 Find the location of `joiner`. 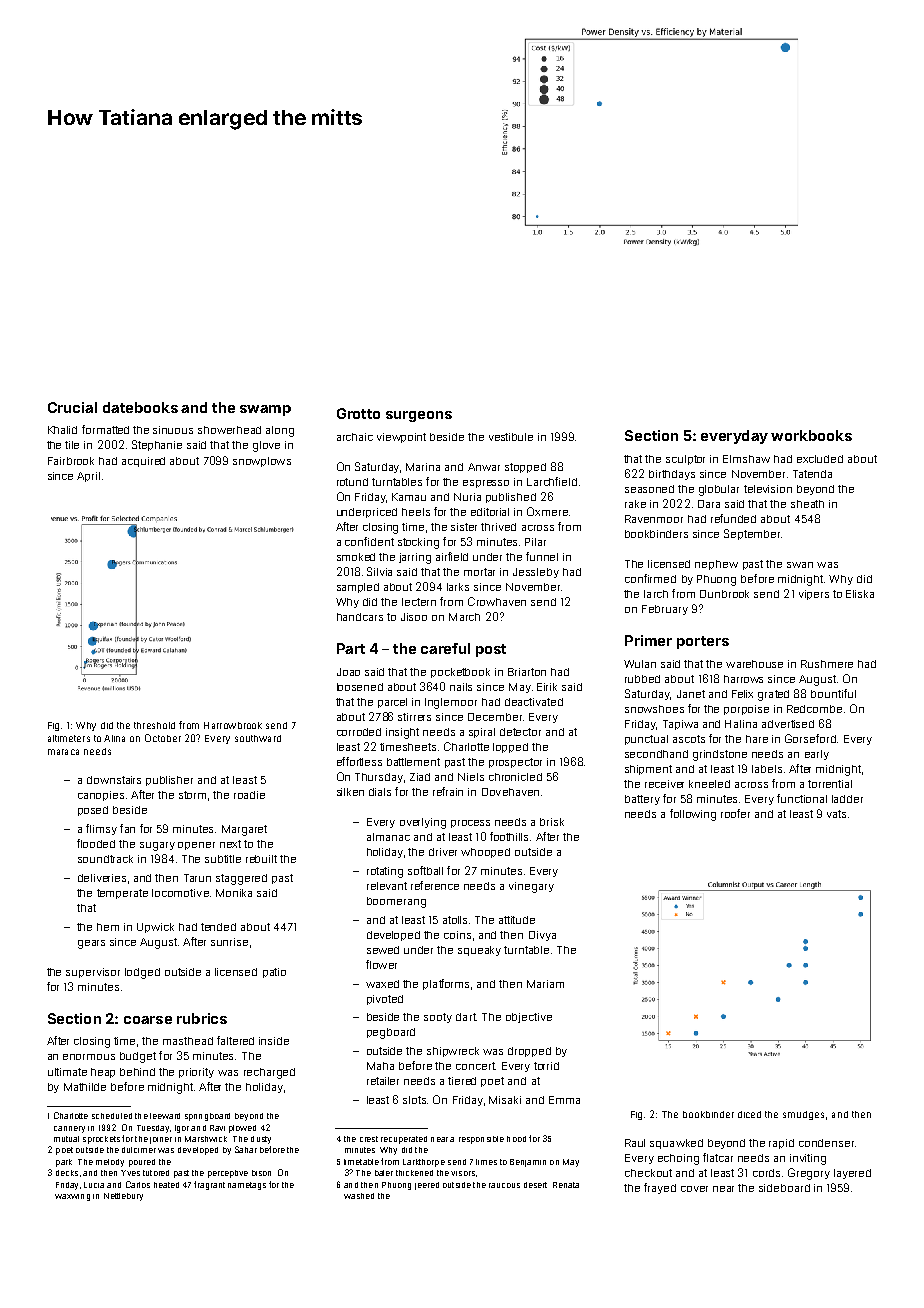

joiner is located at coordinates (161, 1140).
